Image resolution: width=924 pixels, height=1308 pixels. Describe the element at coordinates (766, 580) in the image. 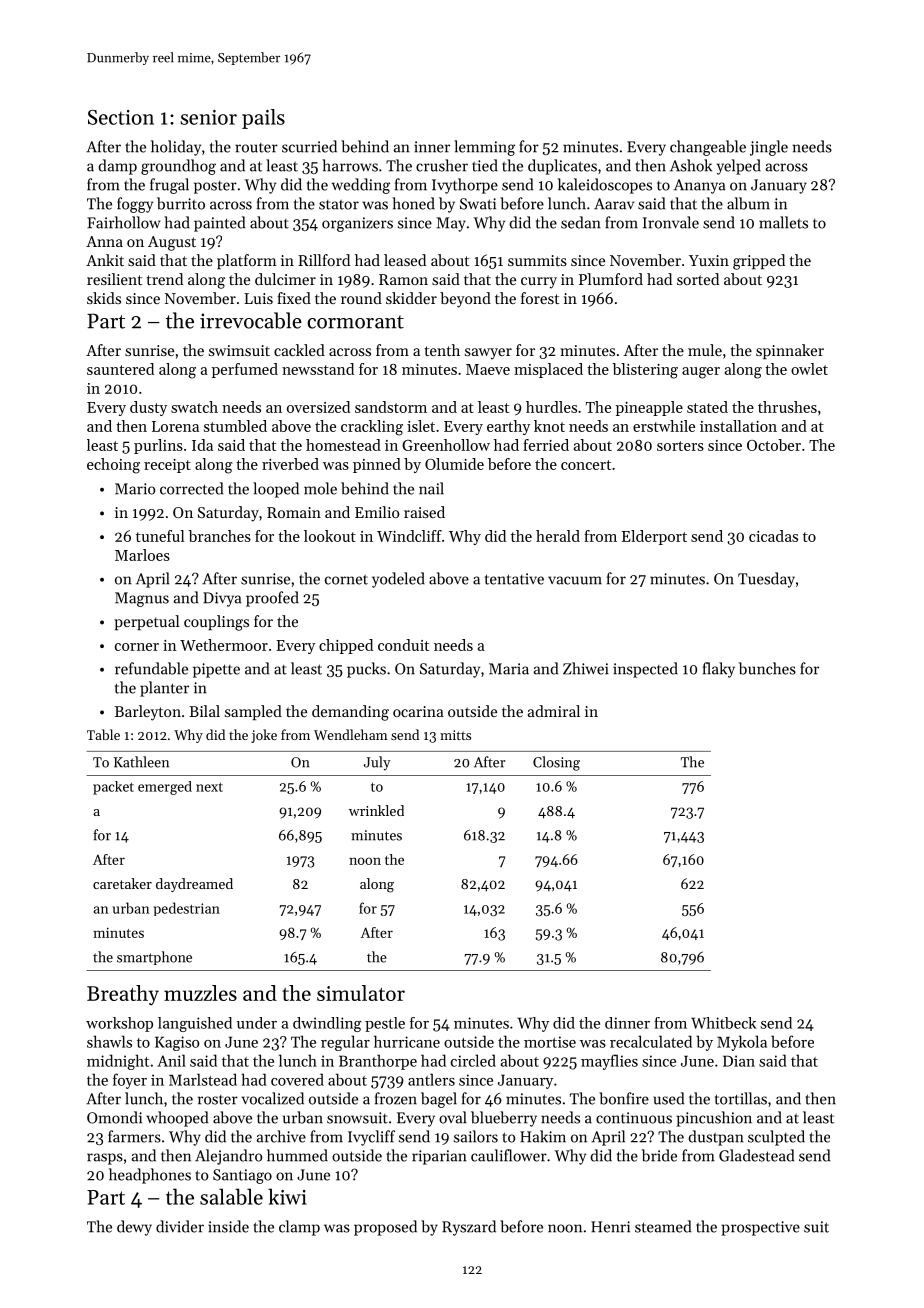

I see `Tuesday` at that location.
